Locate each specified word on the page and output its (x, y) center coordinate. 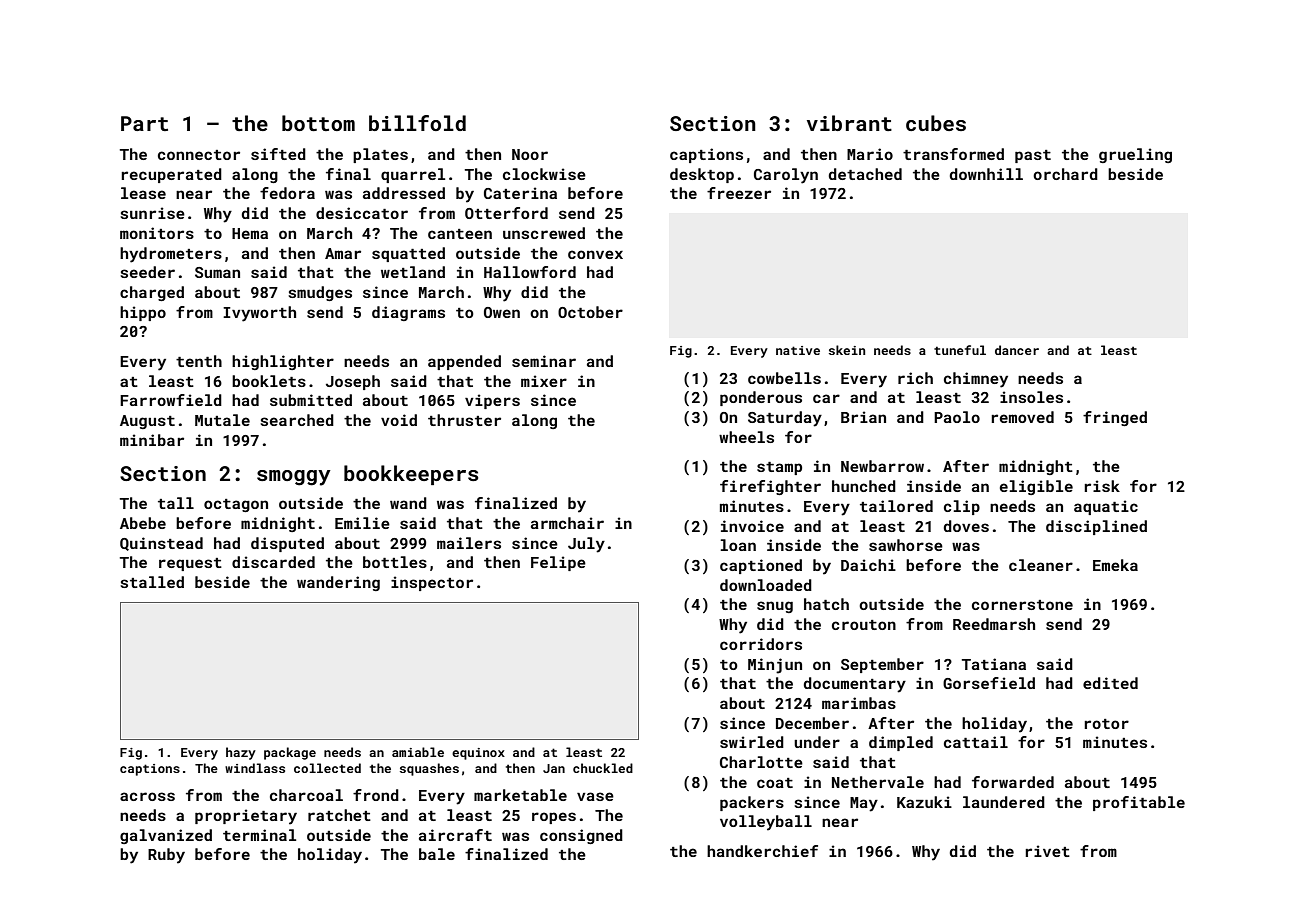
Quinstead (161, 544)
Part (144, 123)
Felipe (558, 563)
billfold (417, 123)
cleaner (1041, 565)
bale (437, 854)
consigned (581, 836)
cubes (936, 123)
